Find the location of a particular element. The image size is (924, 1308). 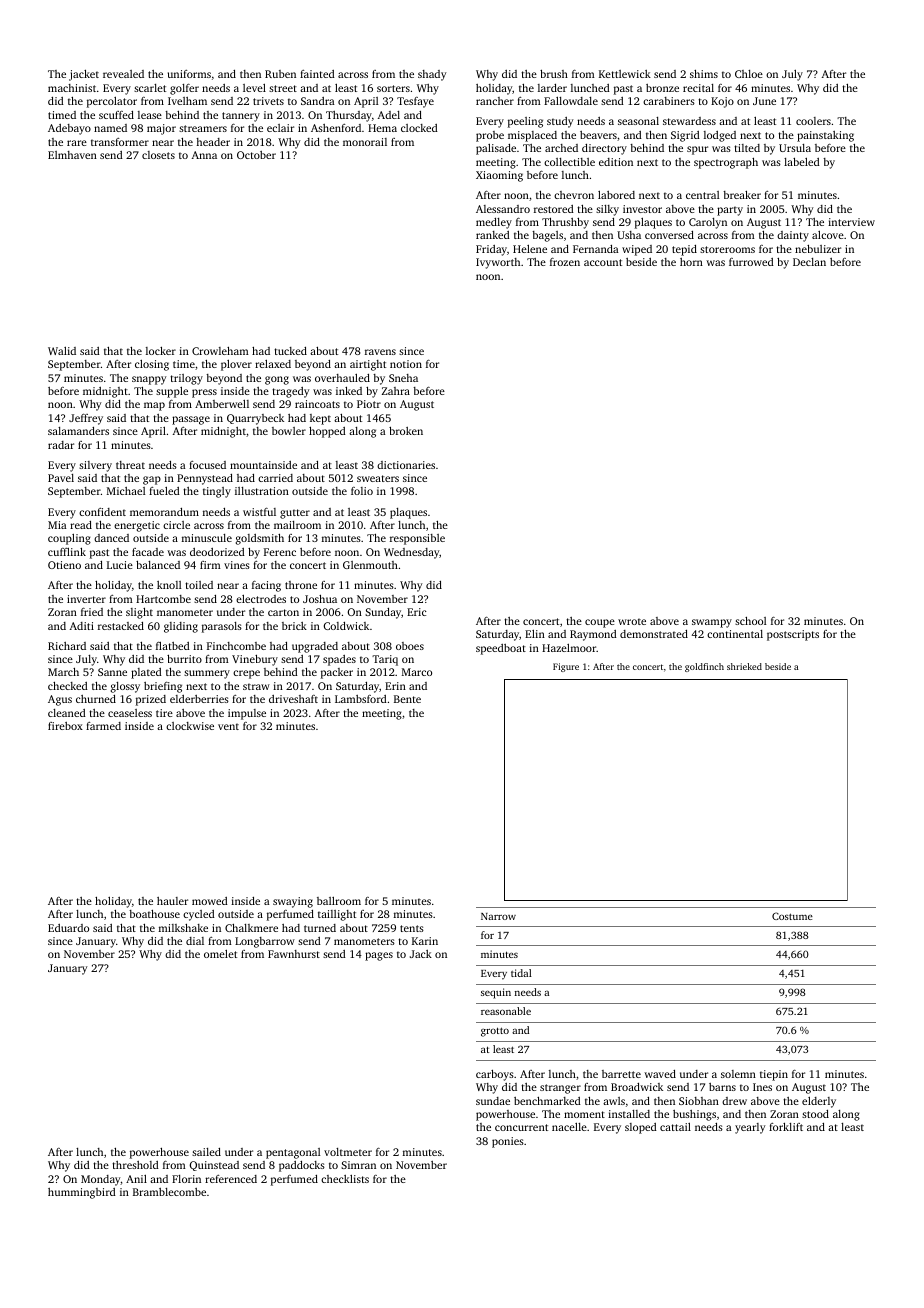

sundae is located at coordinates (493, 1101).
